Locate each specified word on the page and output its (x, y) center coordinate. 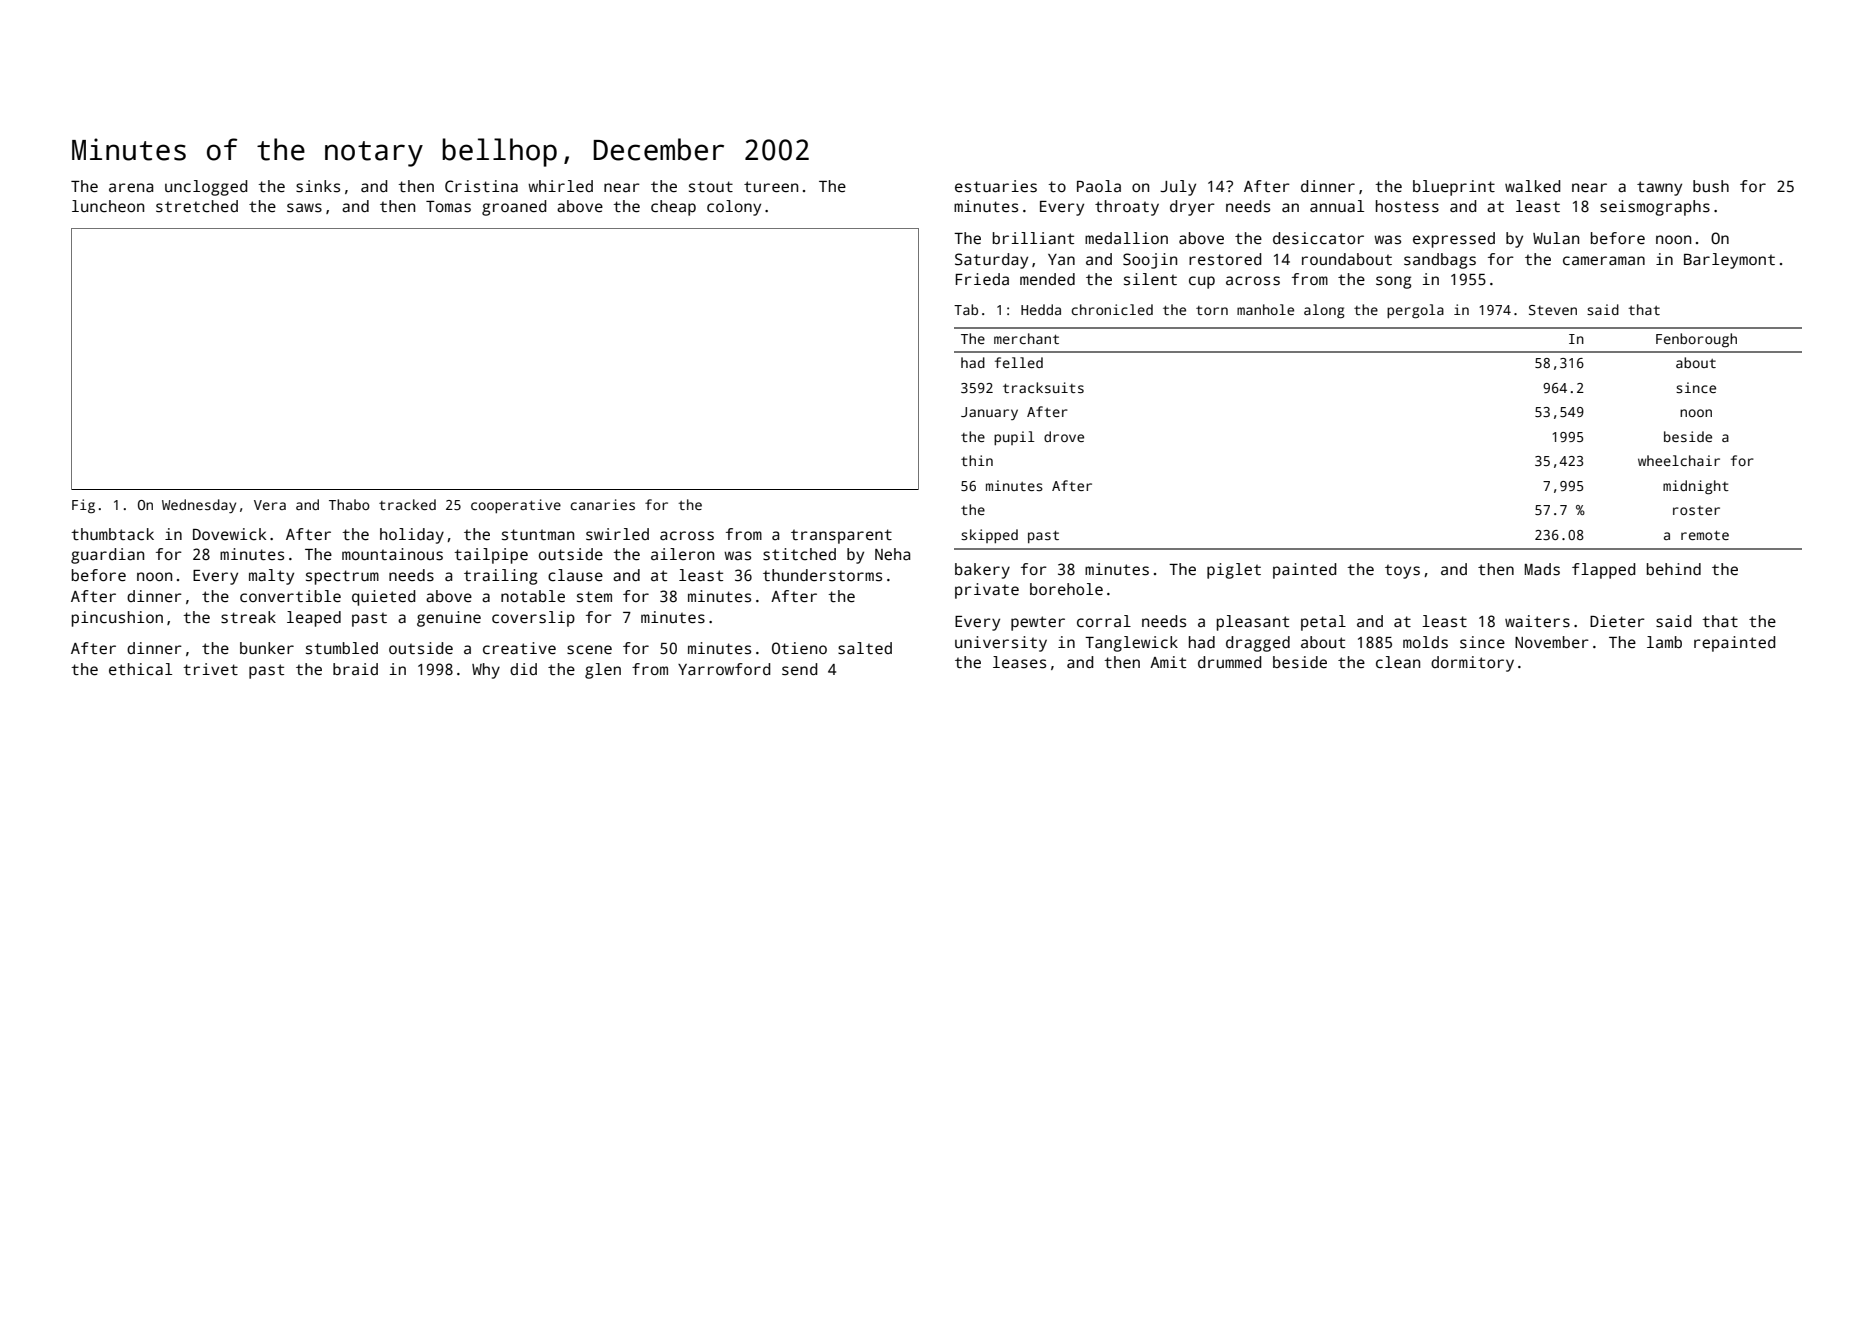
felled (1019, 362)
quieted (383, 598)
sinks (318, 186)
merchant (1026, 338)
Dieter (1617, 621)
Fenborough (1696, 340)
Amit (1168, 662)
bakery (982, 571)
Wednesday (199, 506)
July (1178, 188)
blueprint (1454, 188)
